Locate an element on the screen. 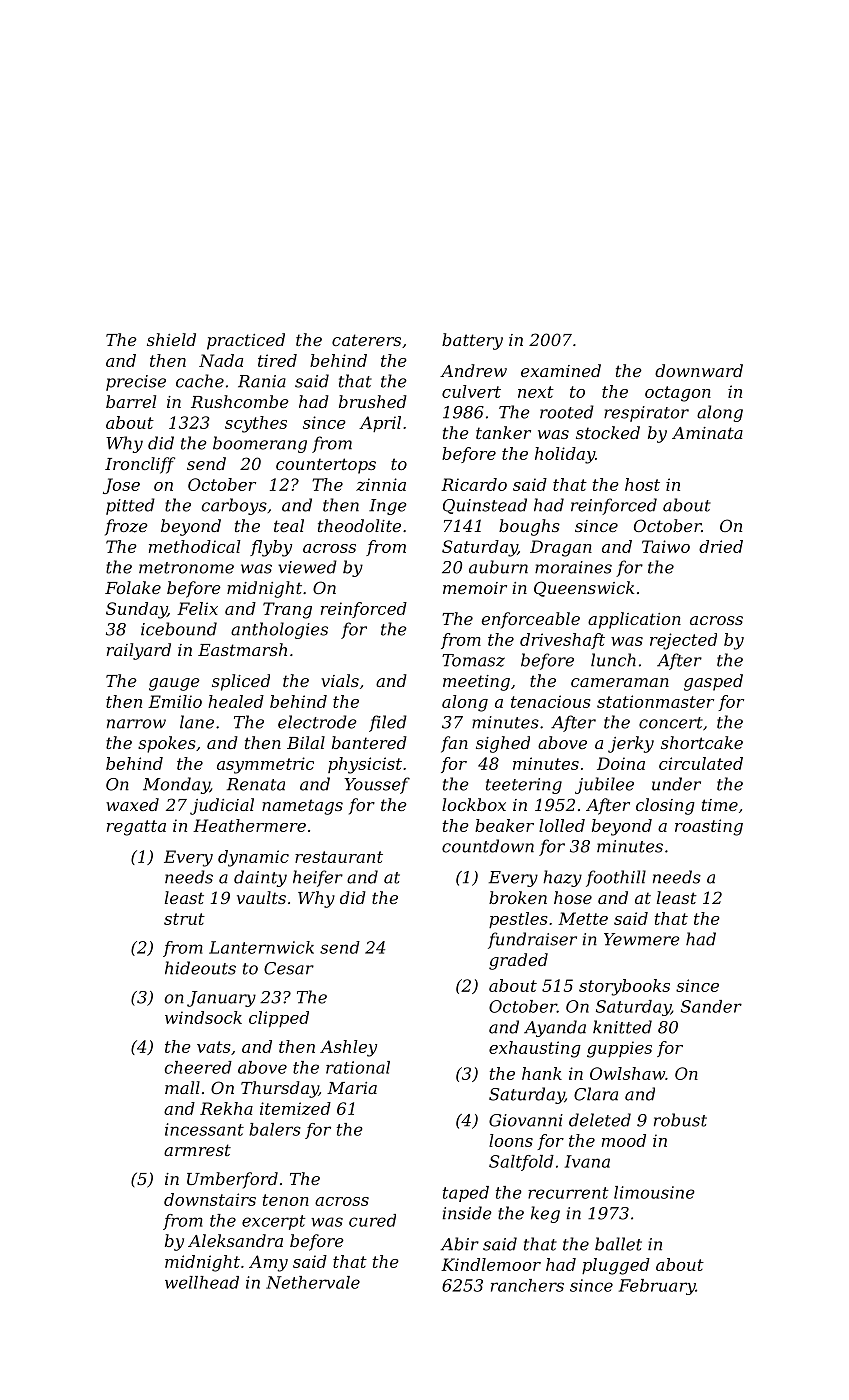 This screenshot has width=849, height=1400. armrest is located at coordinates (197, 1150).
